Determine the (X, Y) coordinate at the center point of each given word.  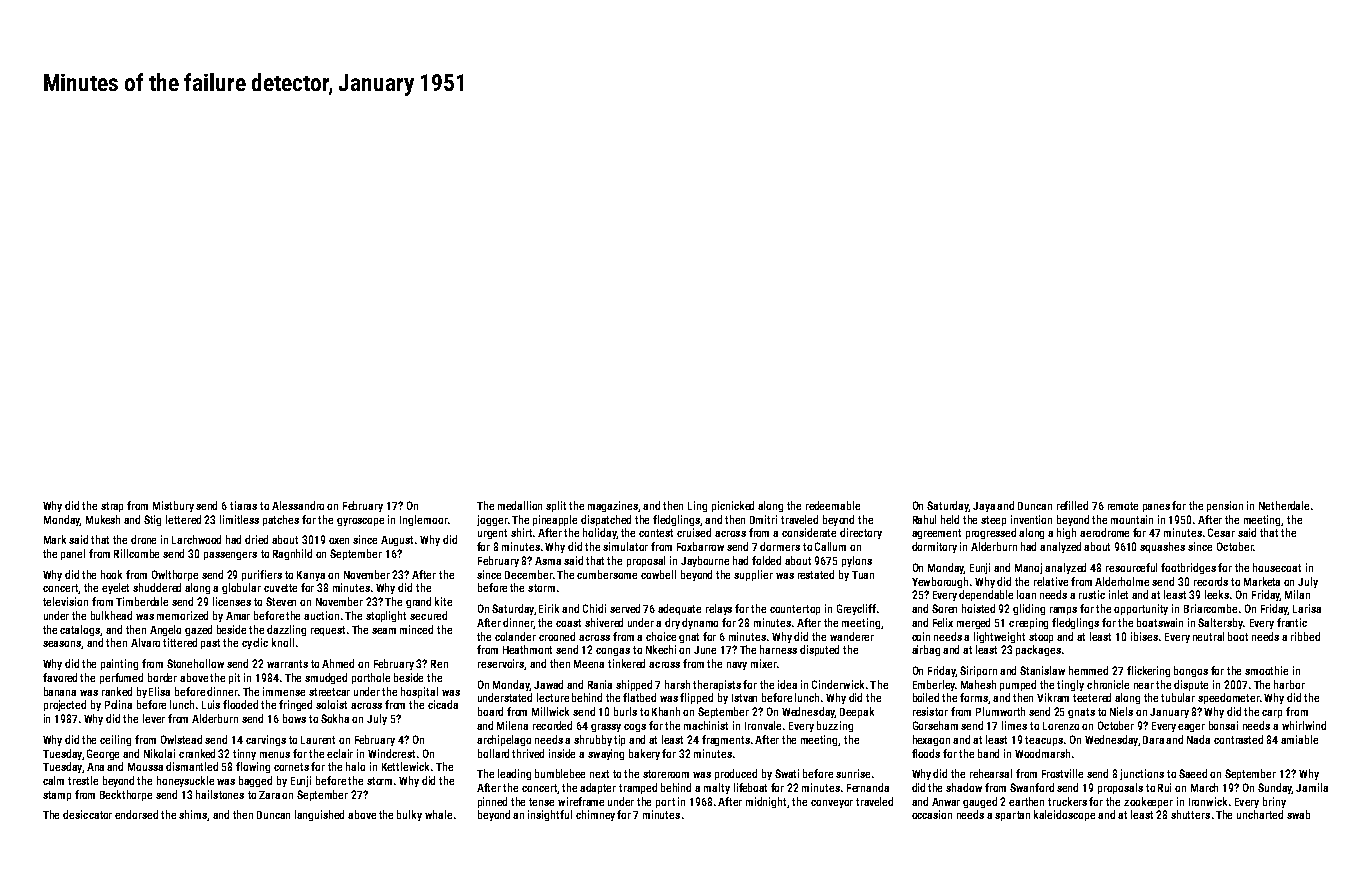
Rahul (924, 519)
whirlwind (1304, 725)
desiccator (87, 814)
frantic (1292, 622)
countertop (795, 610)
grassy (606, 728)
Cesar (1221, 532)
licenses (232, 601)
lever (154, 718)
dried (256, 539)
